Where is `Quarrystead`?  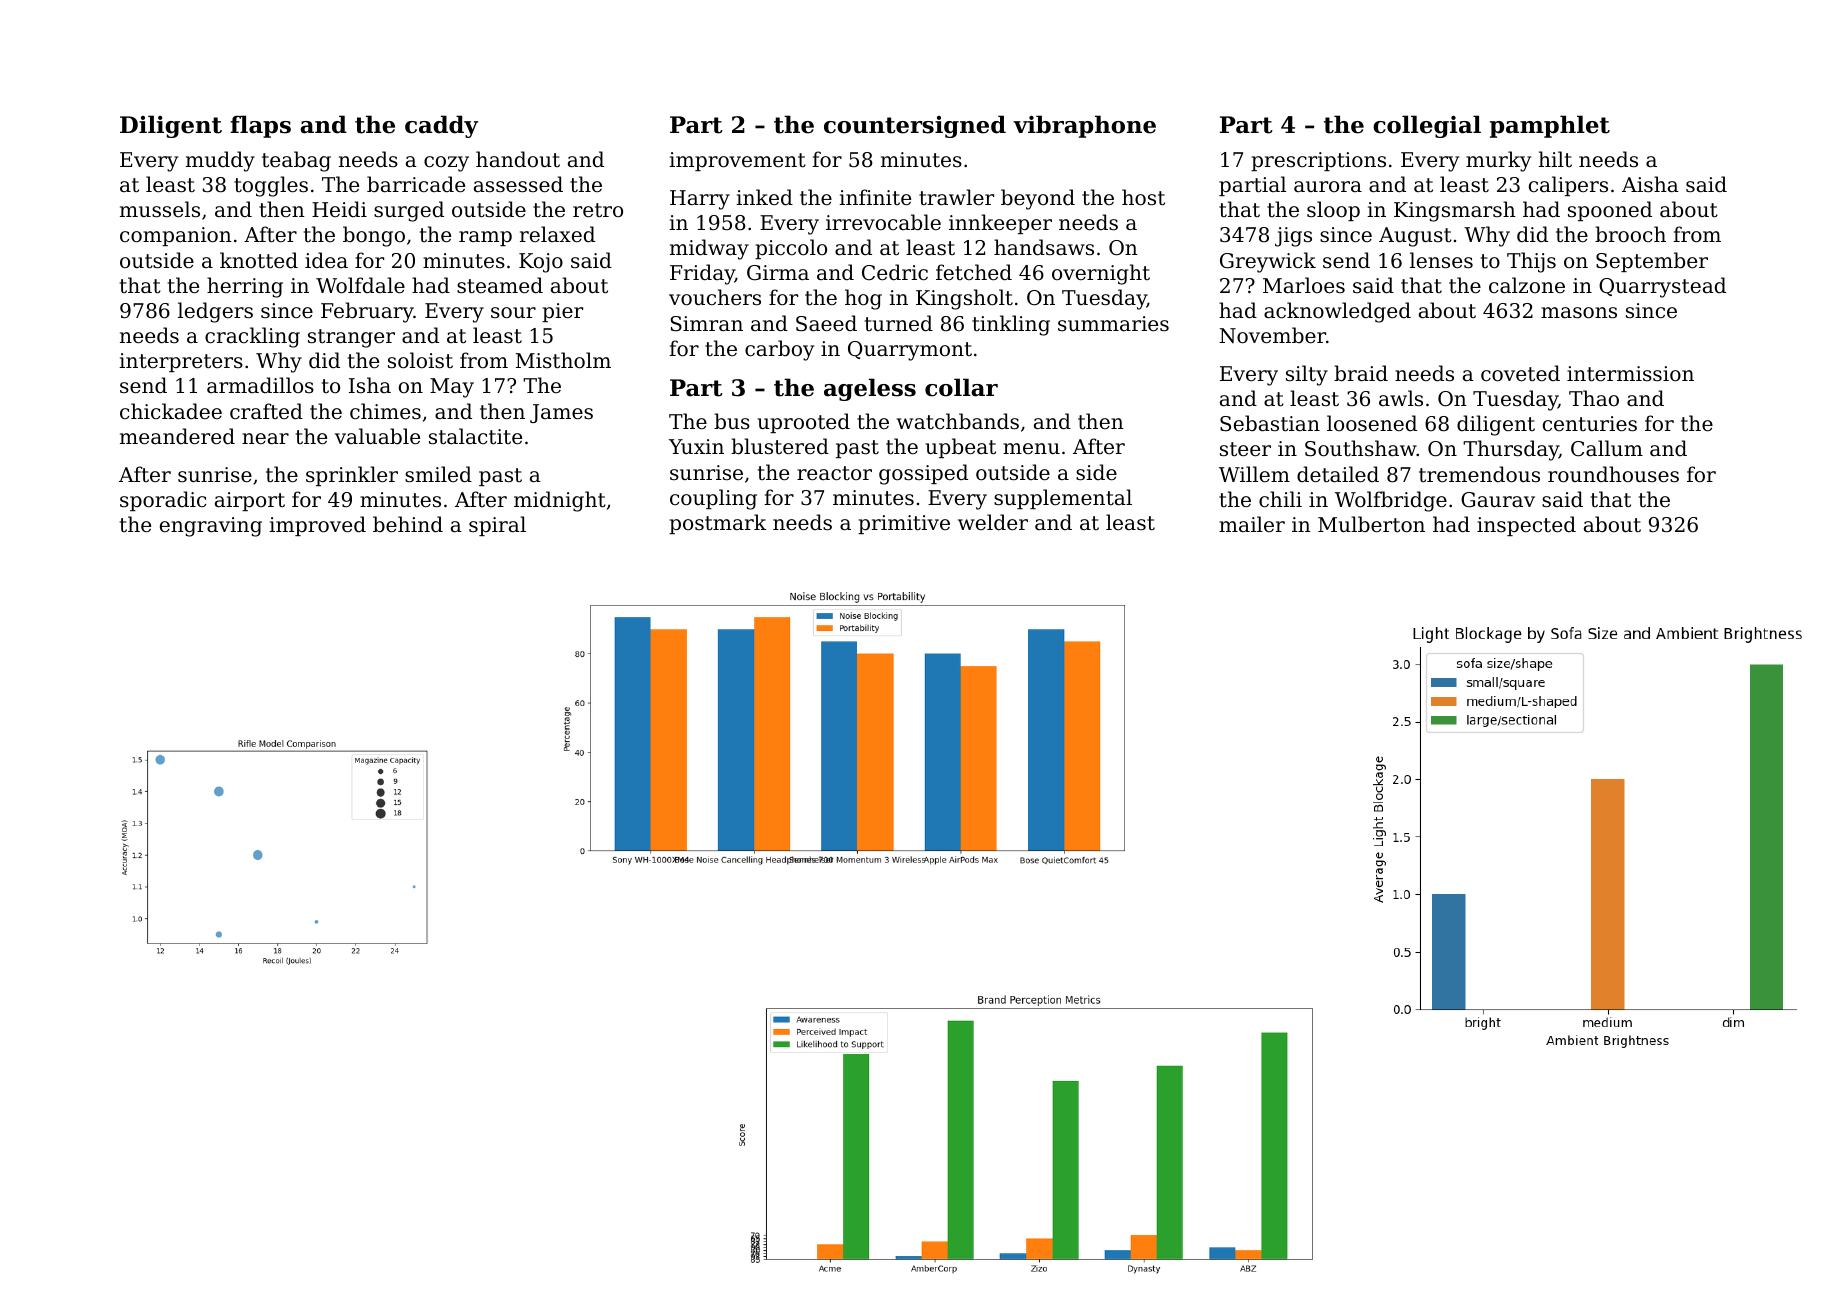 Quarrystead is located at coordinates (1662, 287).
